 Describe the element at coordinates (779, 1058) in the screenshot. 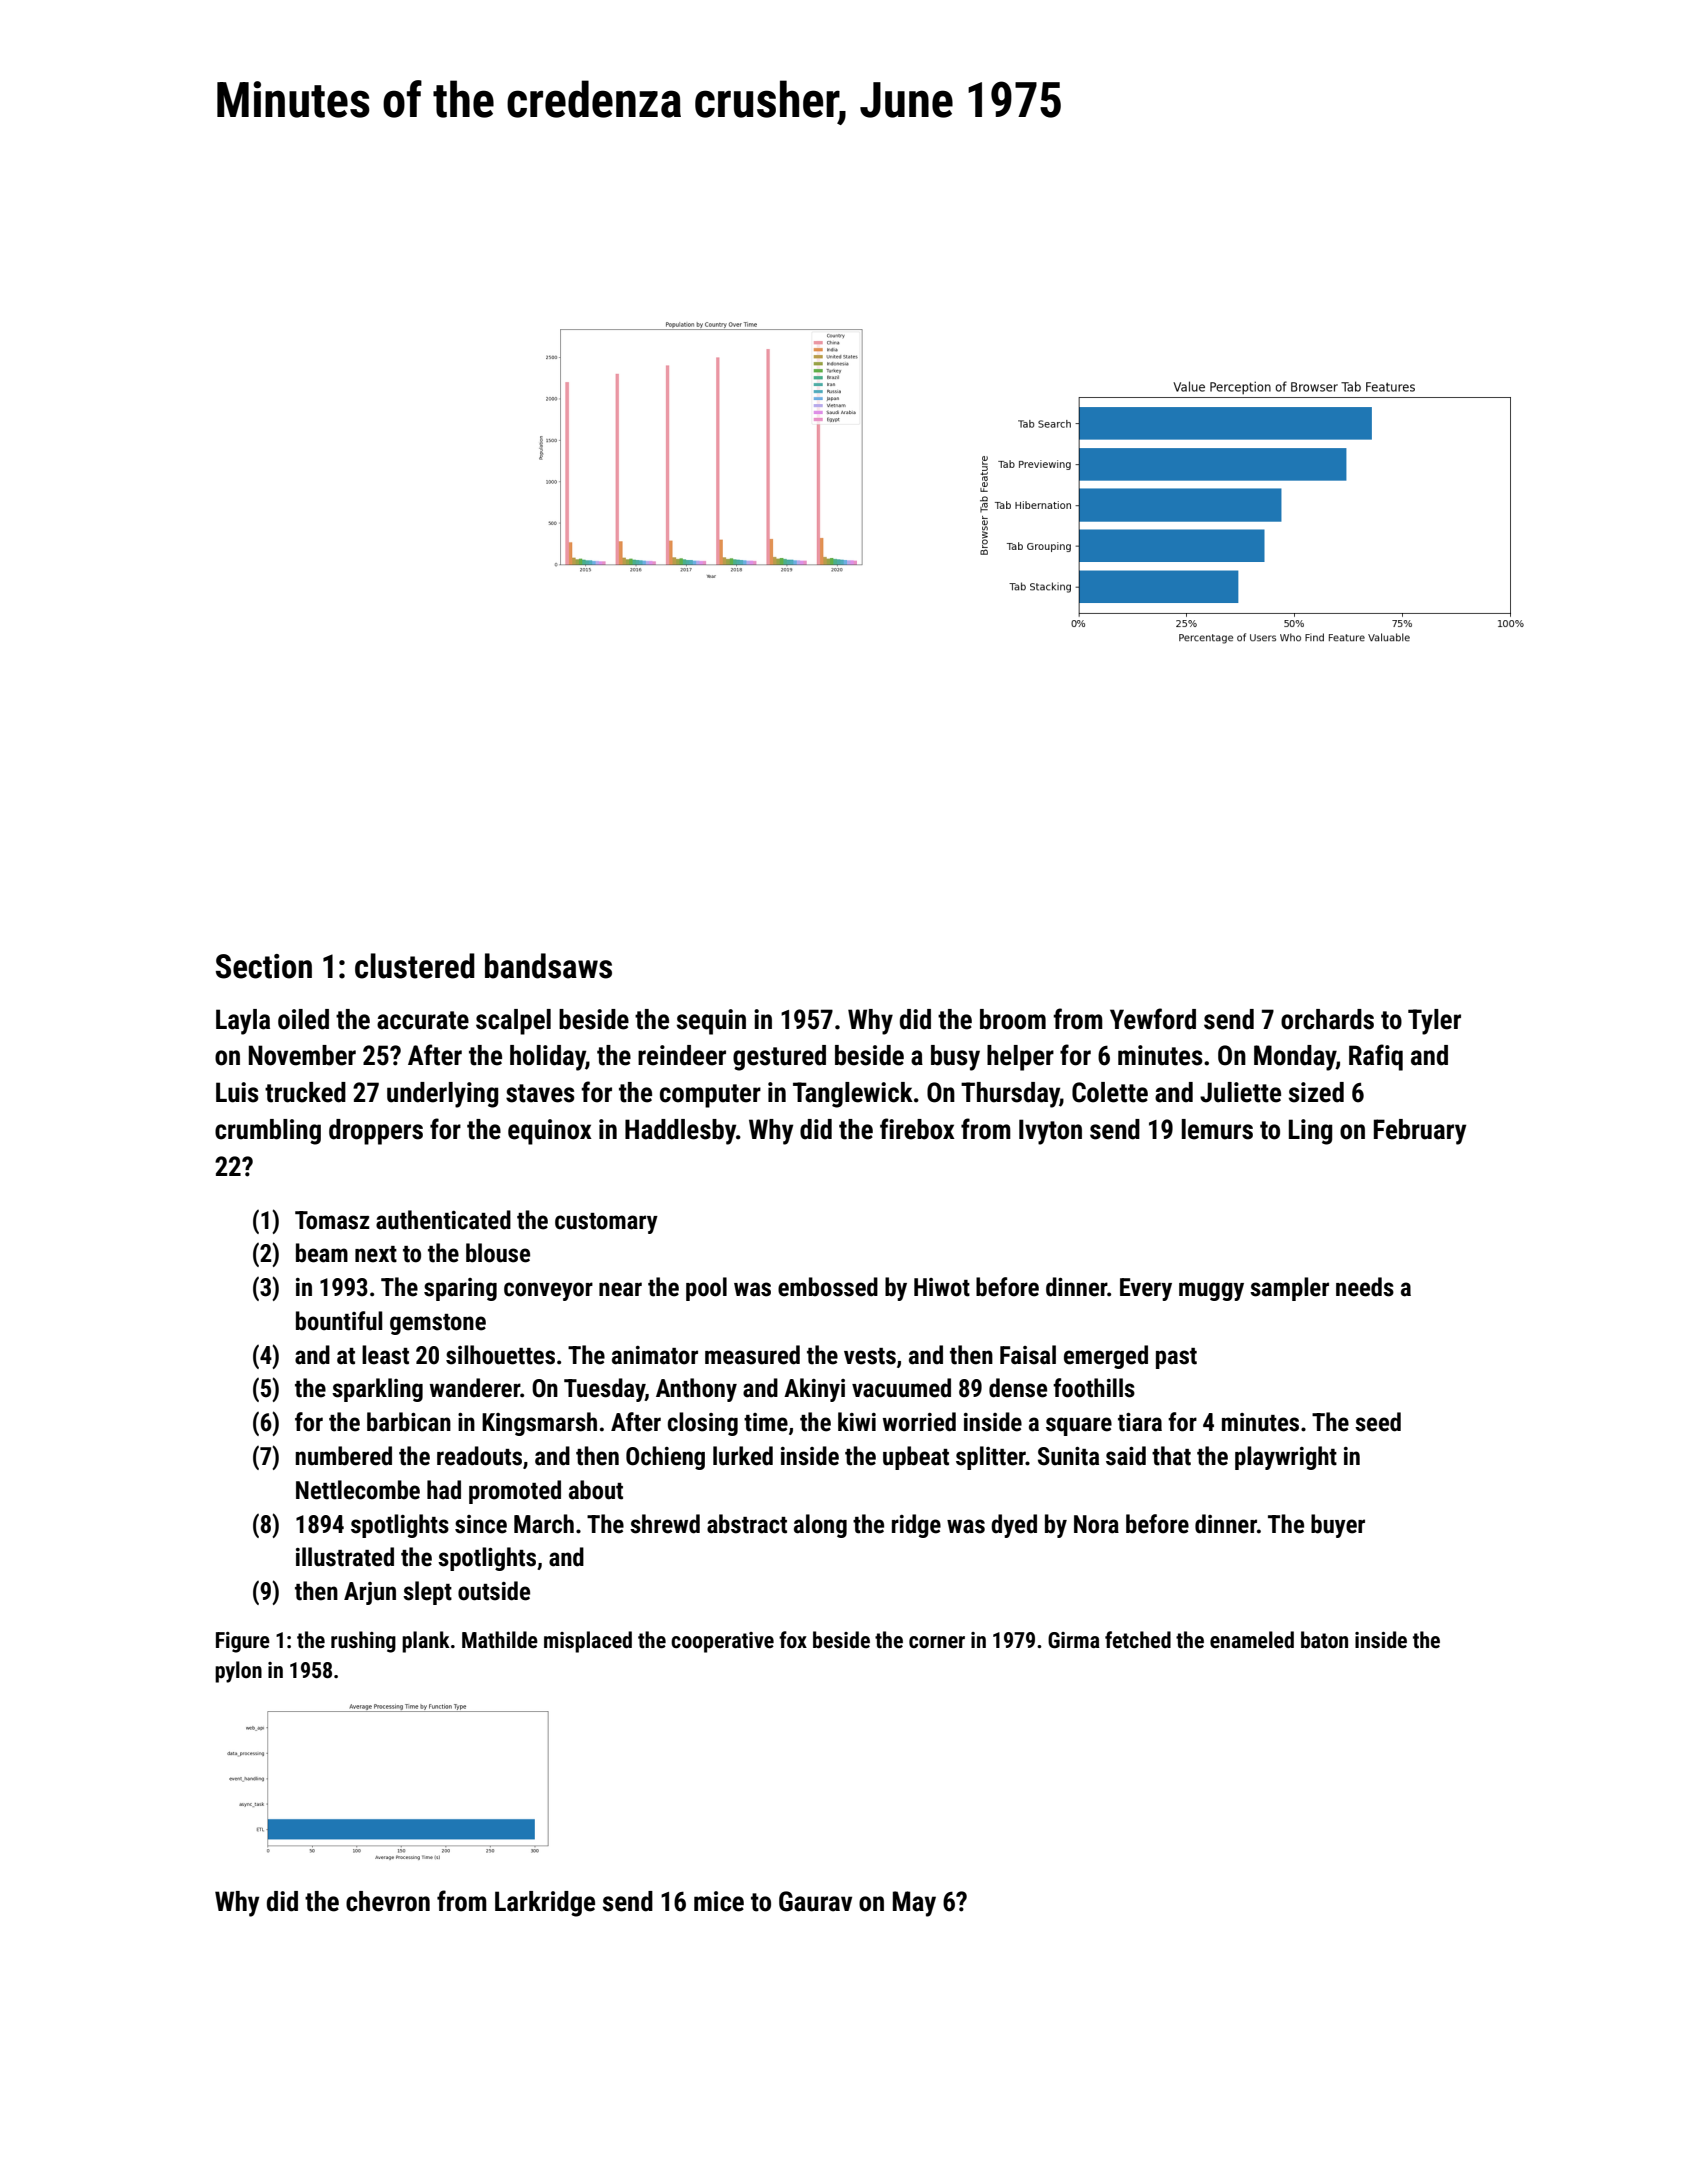

I see `gestured` at that location.
